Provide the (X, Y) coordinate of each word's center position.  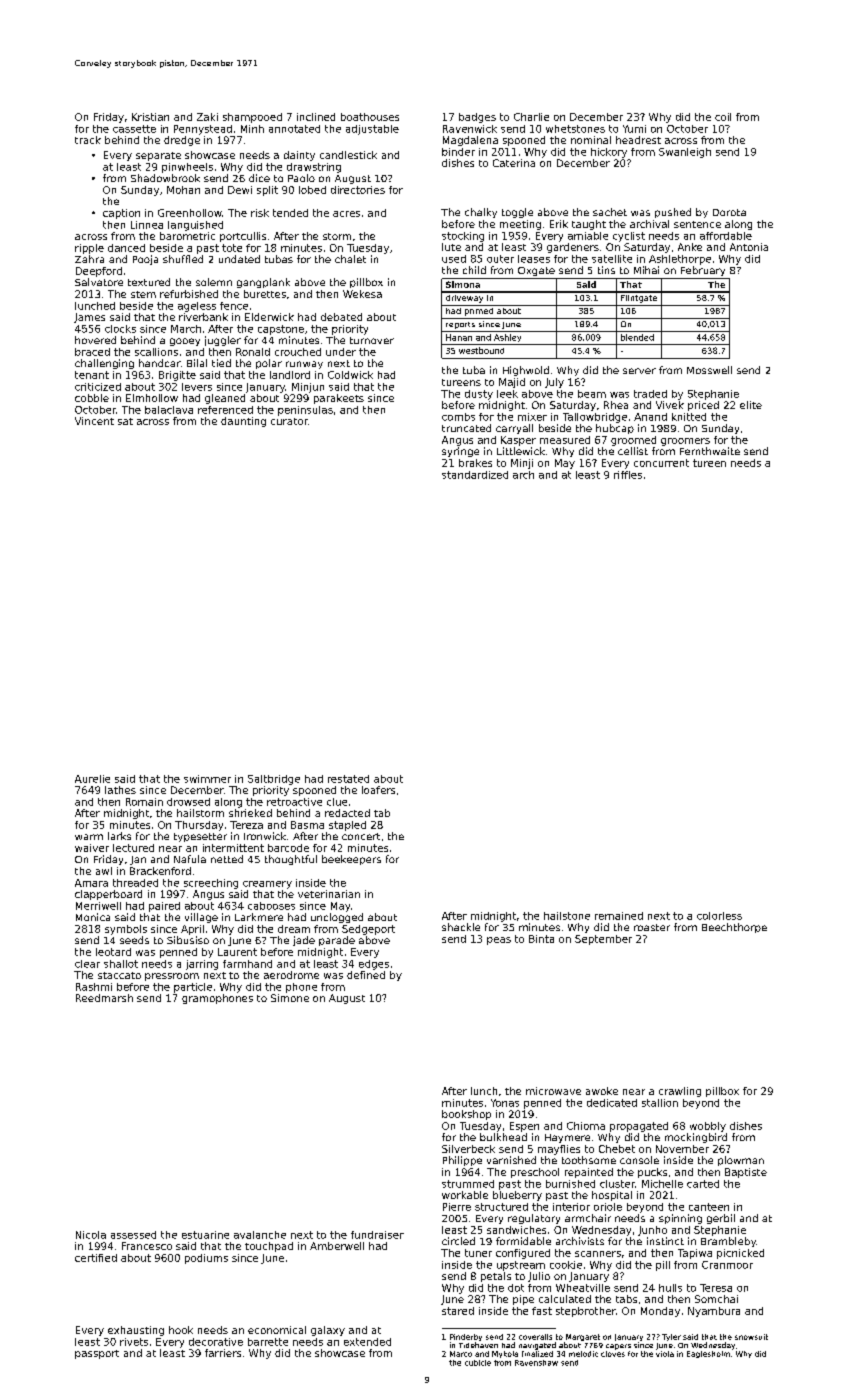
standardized (475, 475)
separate (158, 156)
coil (723, 117)
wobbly (708, 1127)
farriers (223, 1353)
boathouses (370, 117)
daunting (243, 422)
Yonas (505, 1103)
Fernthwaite (710, 451)
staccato (119, 975)
